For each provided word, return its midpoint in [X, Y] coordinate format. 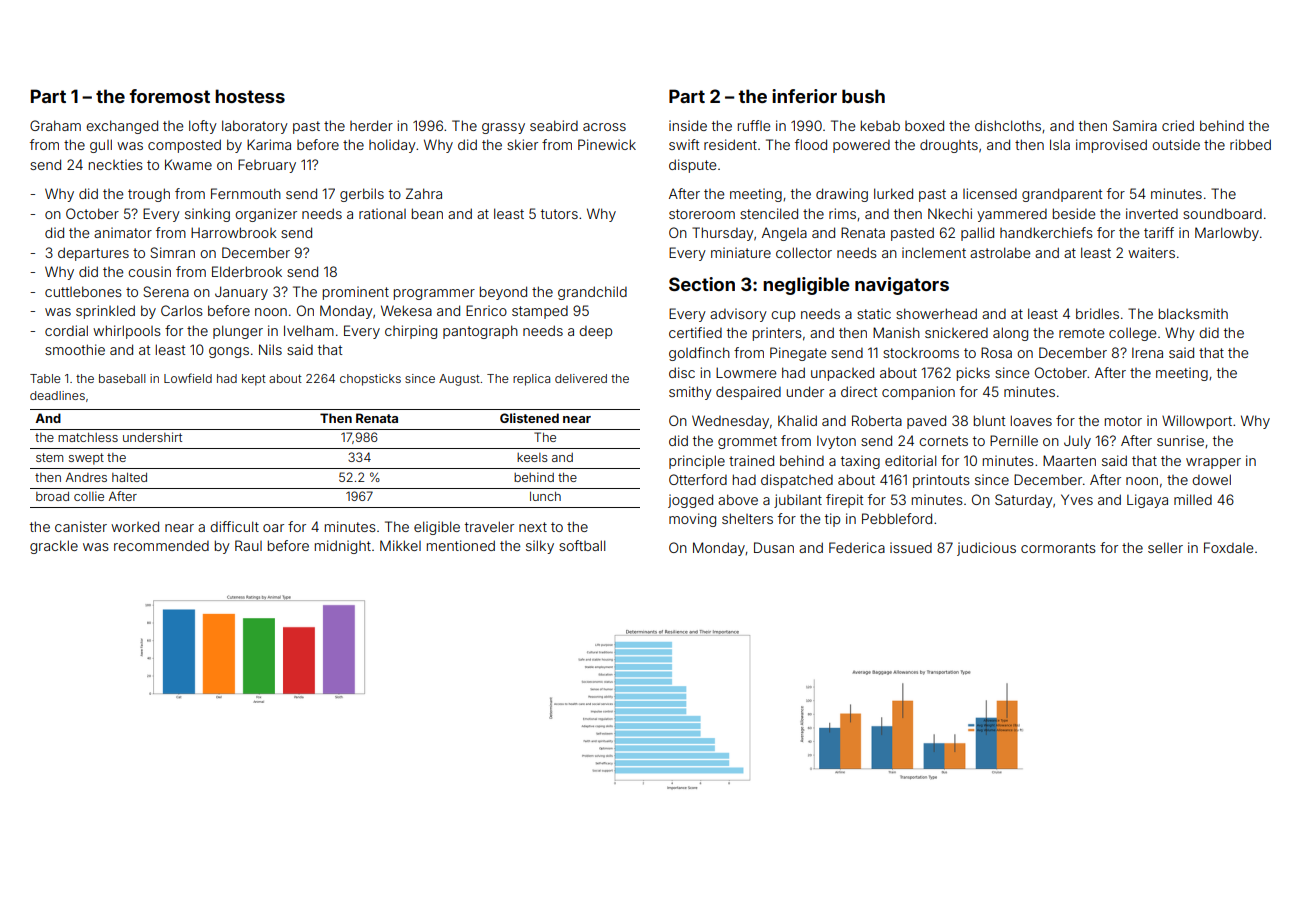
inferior [804, 96]
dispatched [797, 481]
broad [52, 496]
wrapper [1213, 463]
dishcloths [1008, 125]
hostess [250, 96]
